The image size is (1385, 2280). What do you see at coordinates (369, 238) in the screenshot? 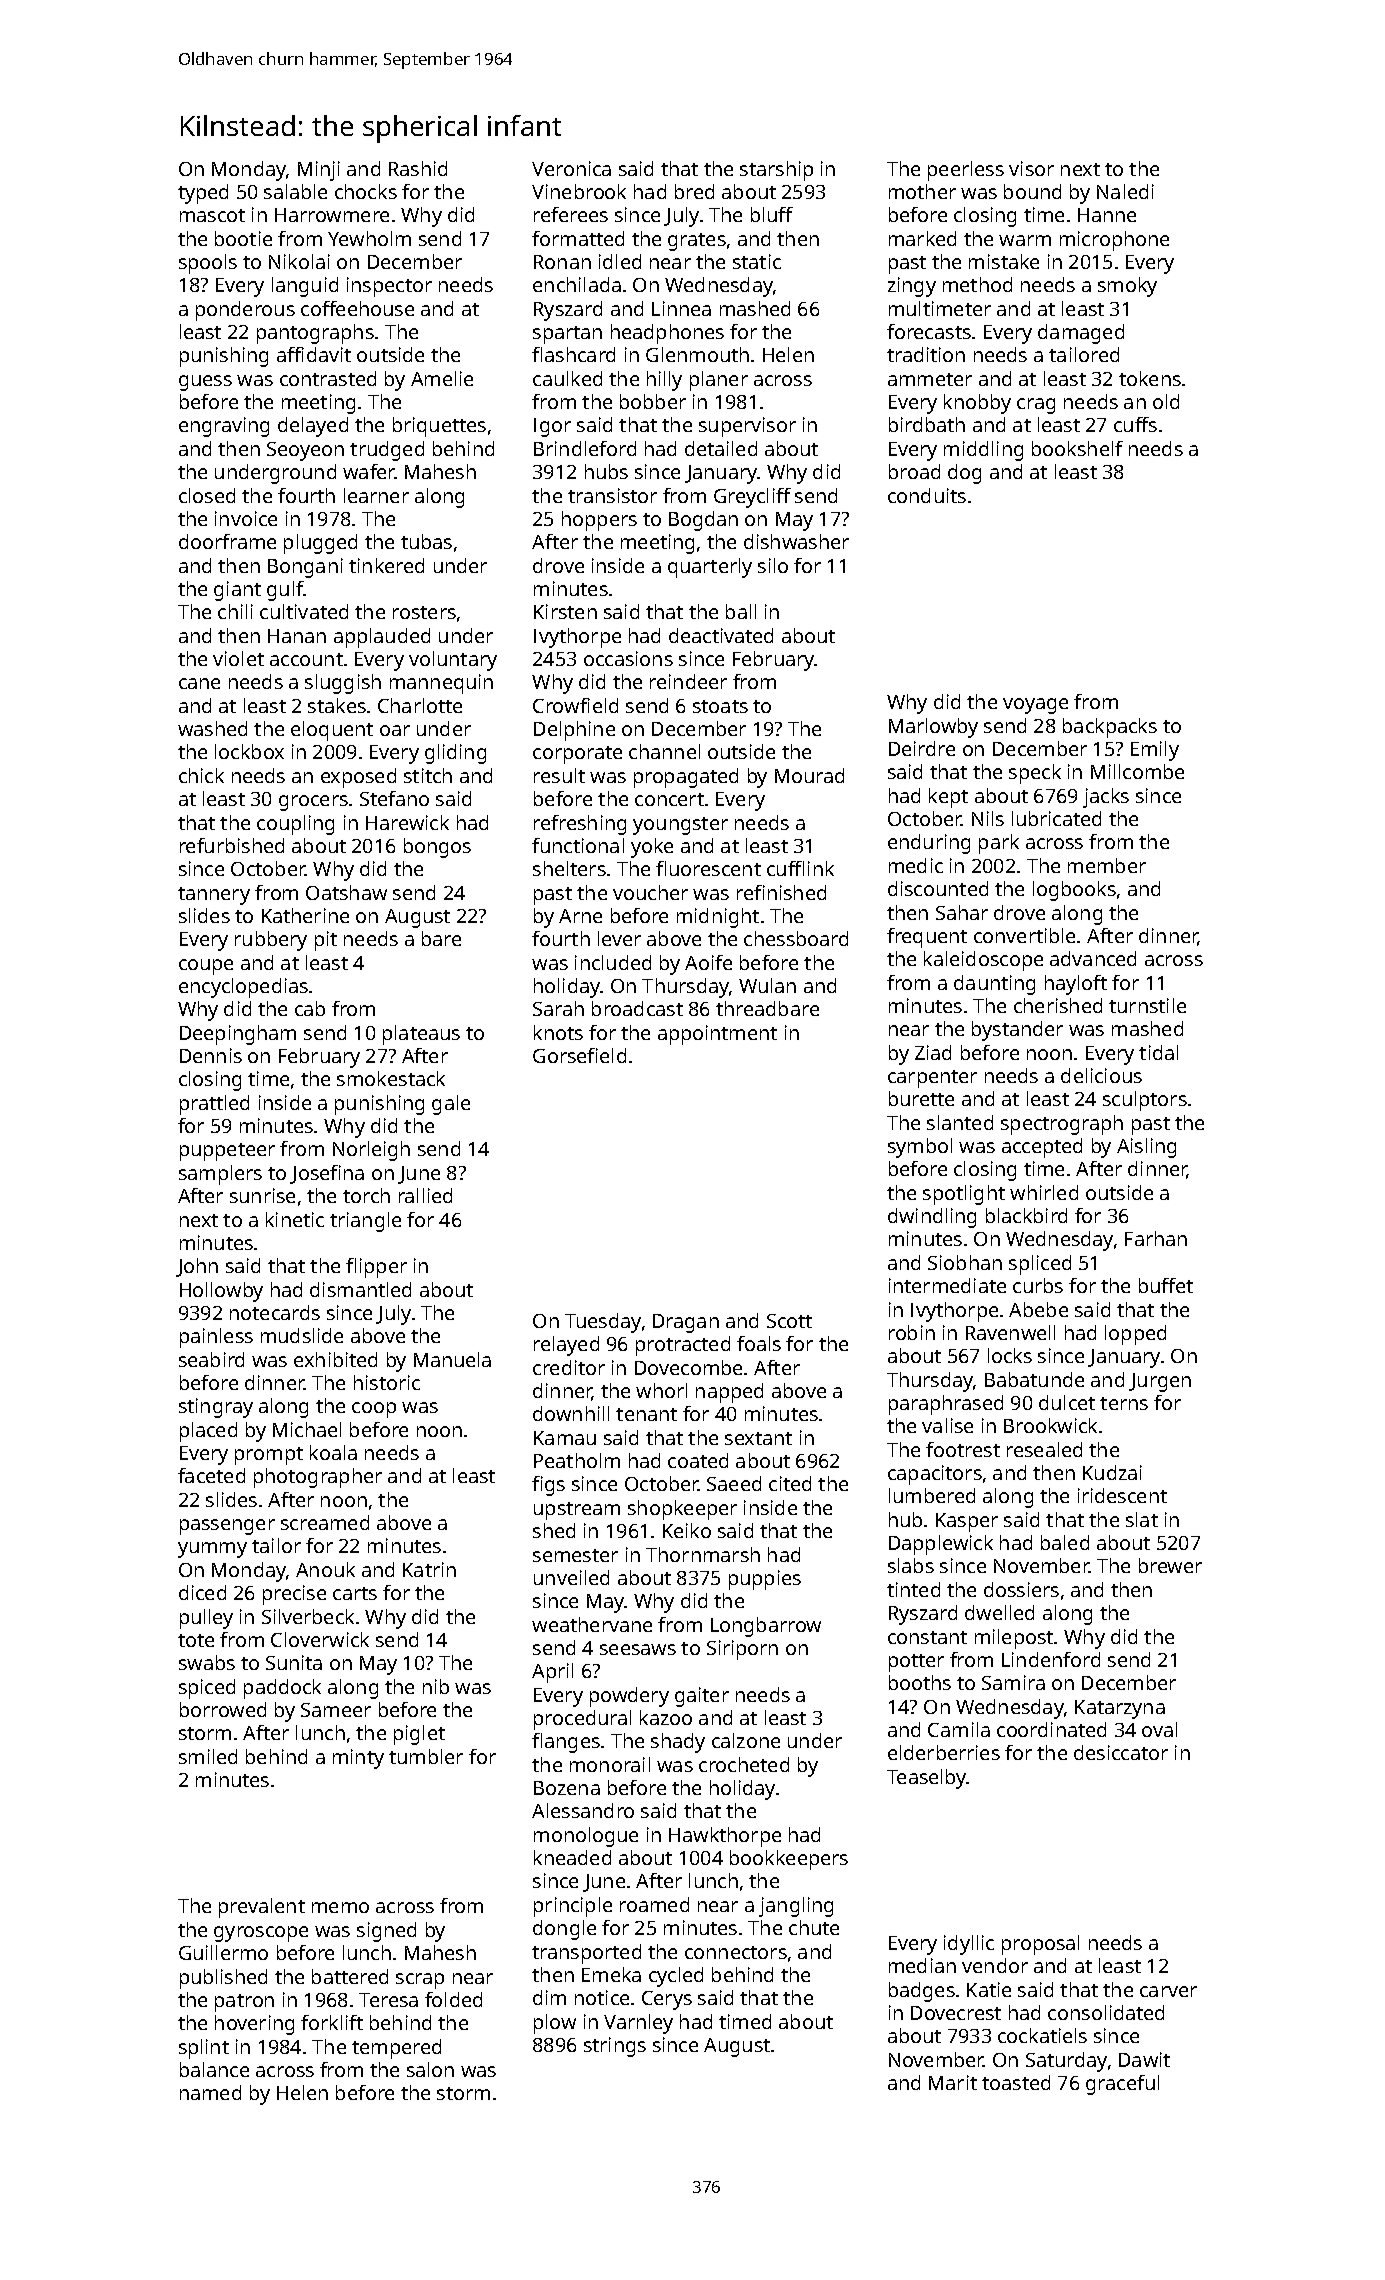
I see `Yewholm` at bounding box center [369, 238].
